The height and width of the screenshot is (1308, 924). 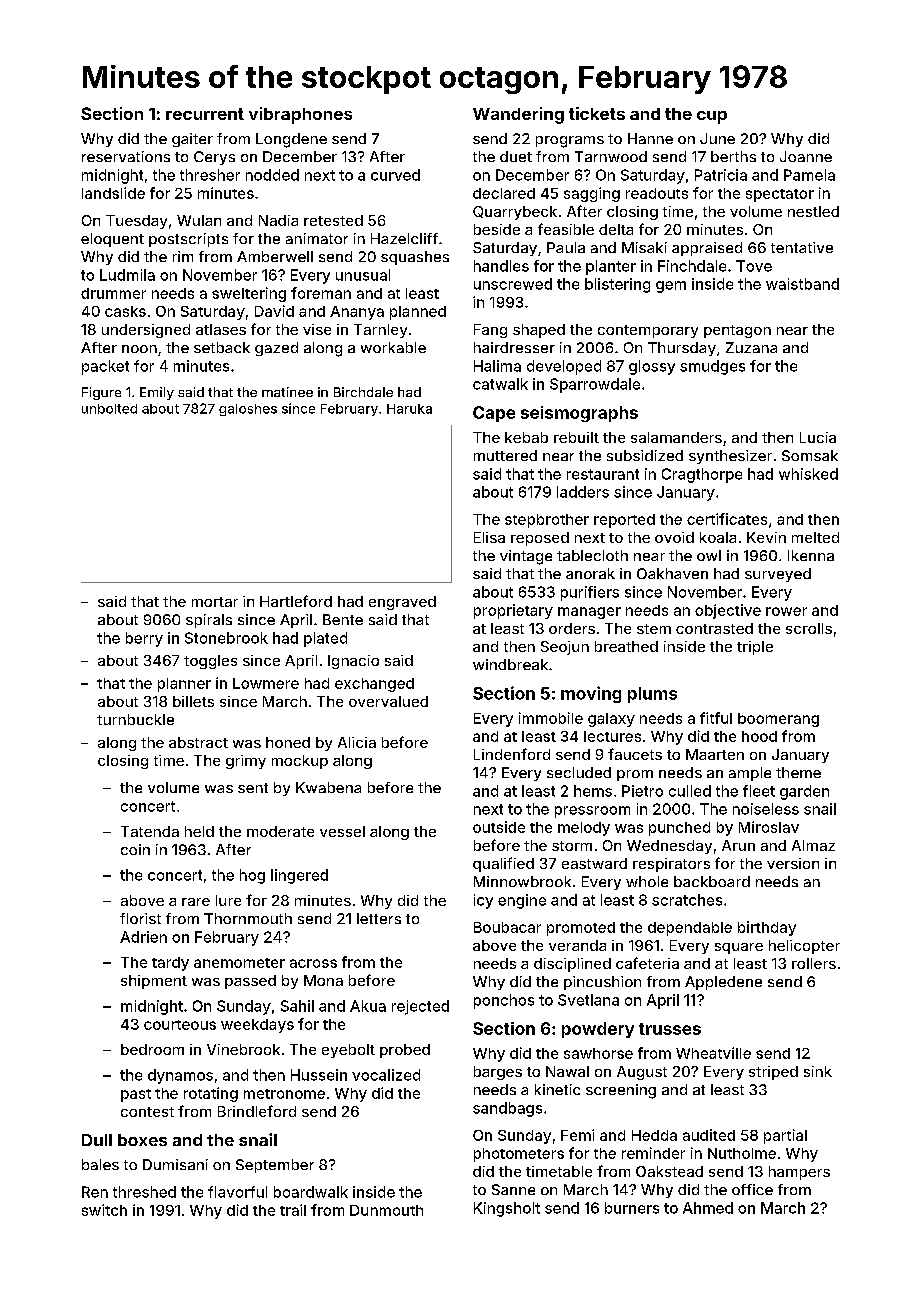 What do you see at coordinates (799, 1173) in the screenshot?
I see `hampers` at bounding box center [799, 1173].
